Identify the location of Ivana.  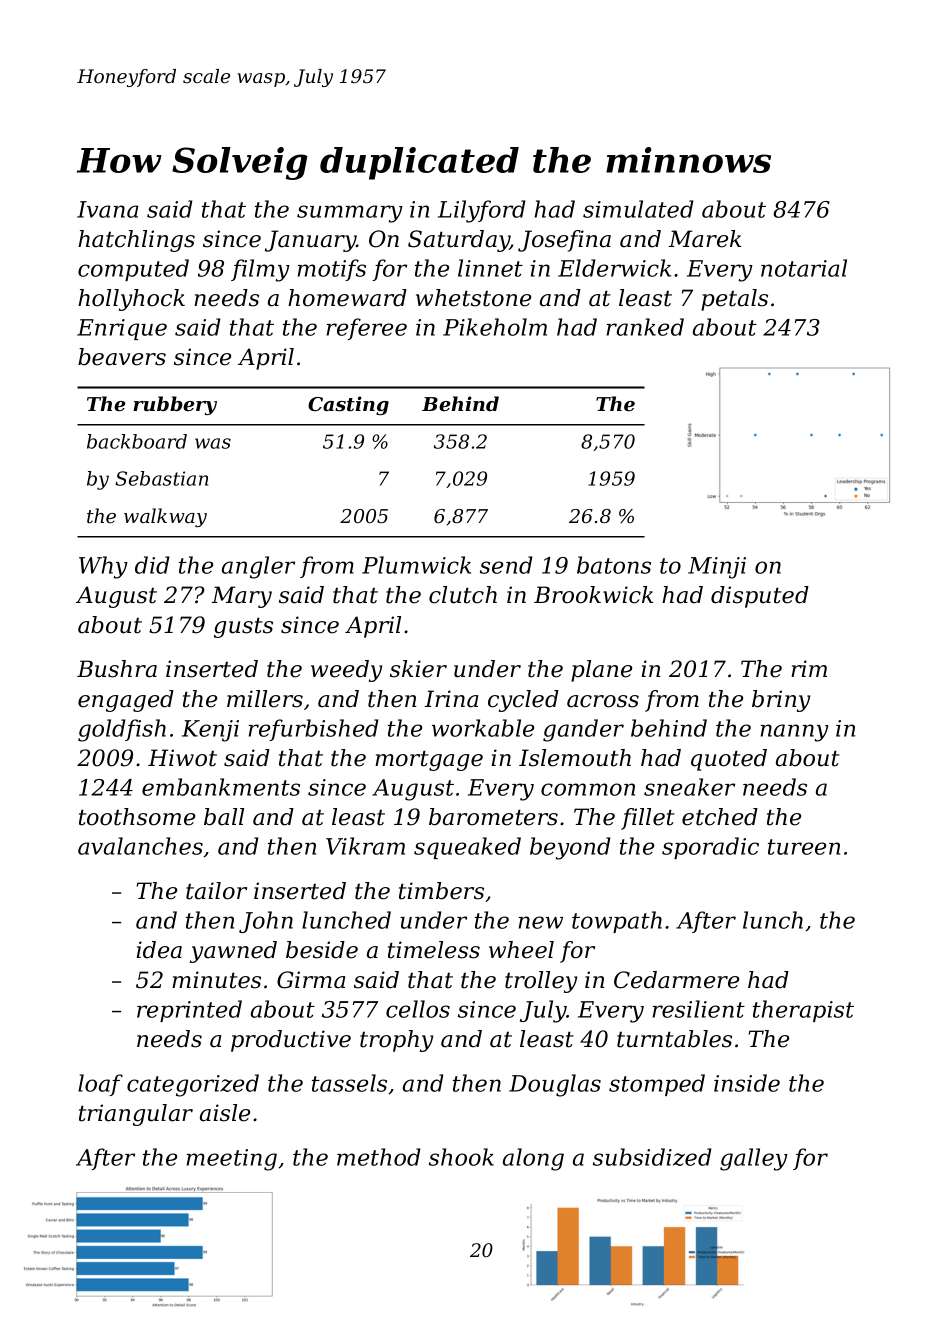
(107, 209).
